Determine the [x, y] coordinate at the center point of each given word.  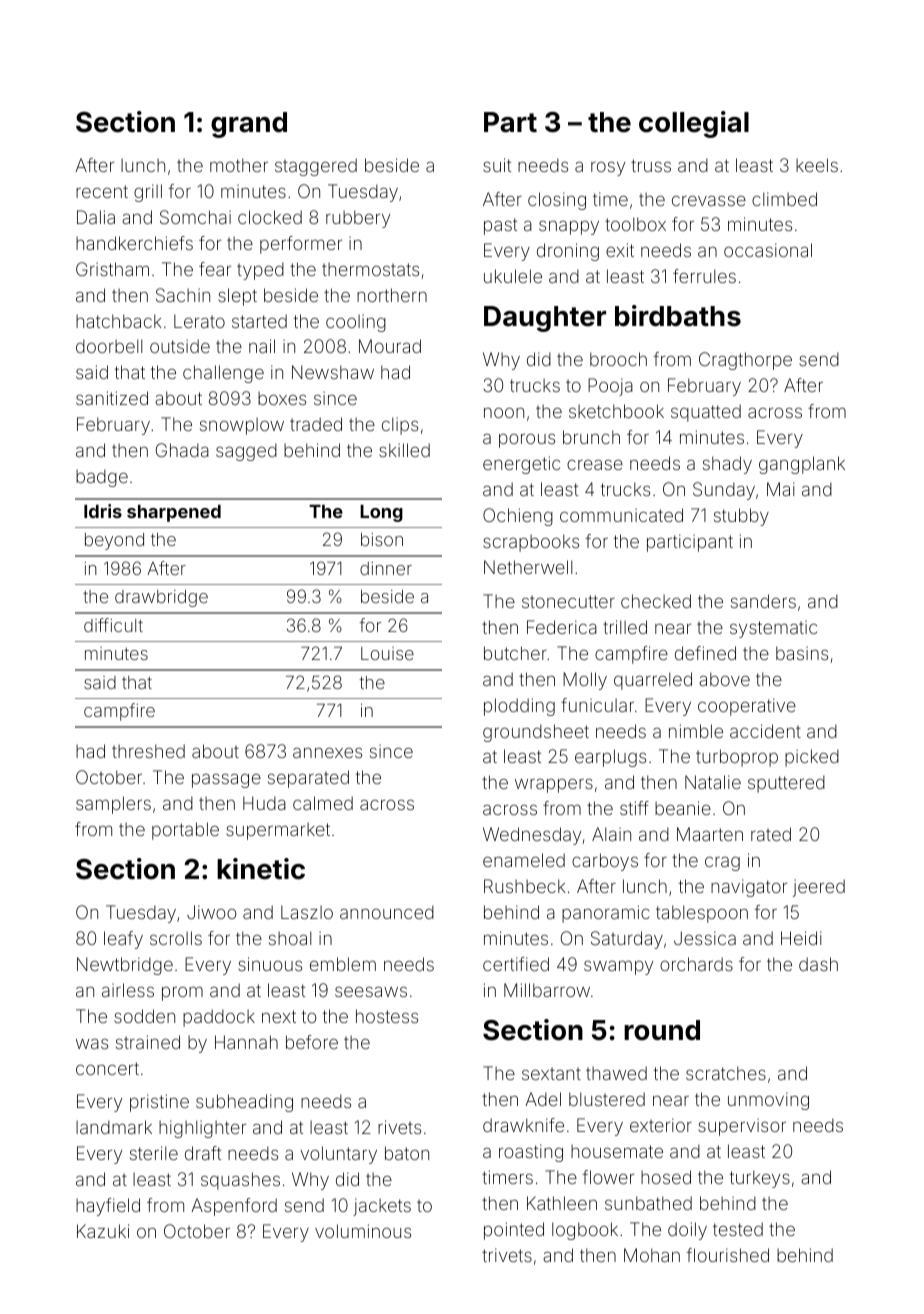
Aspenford [234, 1207]
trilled [625, 627]
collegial [694, 124]
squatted [706, 413]
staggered [316, 167]
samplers [113, 805]
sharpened [174, 513]
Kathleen [562, 1203]
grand [249, 125]
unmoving [768, 1101]
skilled [404, 450]
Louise [387, 653]
